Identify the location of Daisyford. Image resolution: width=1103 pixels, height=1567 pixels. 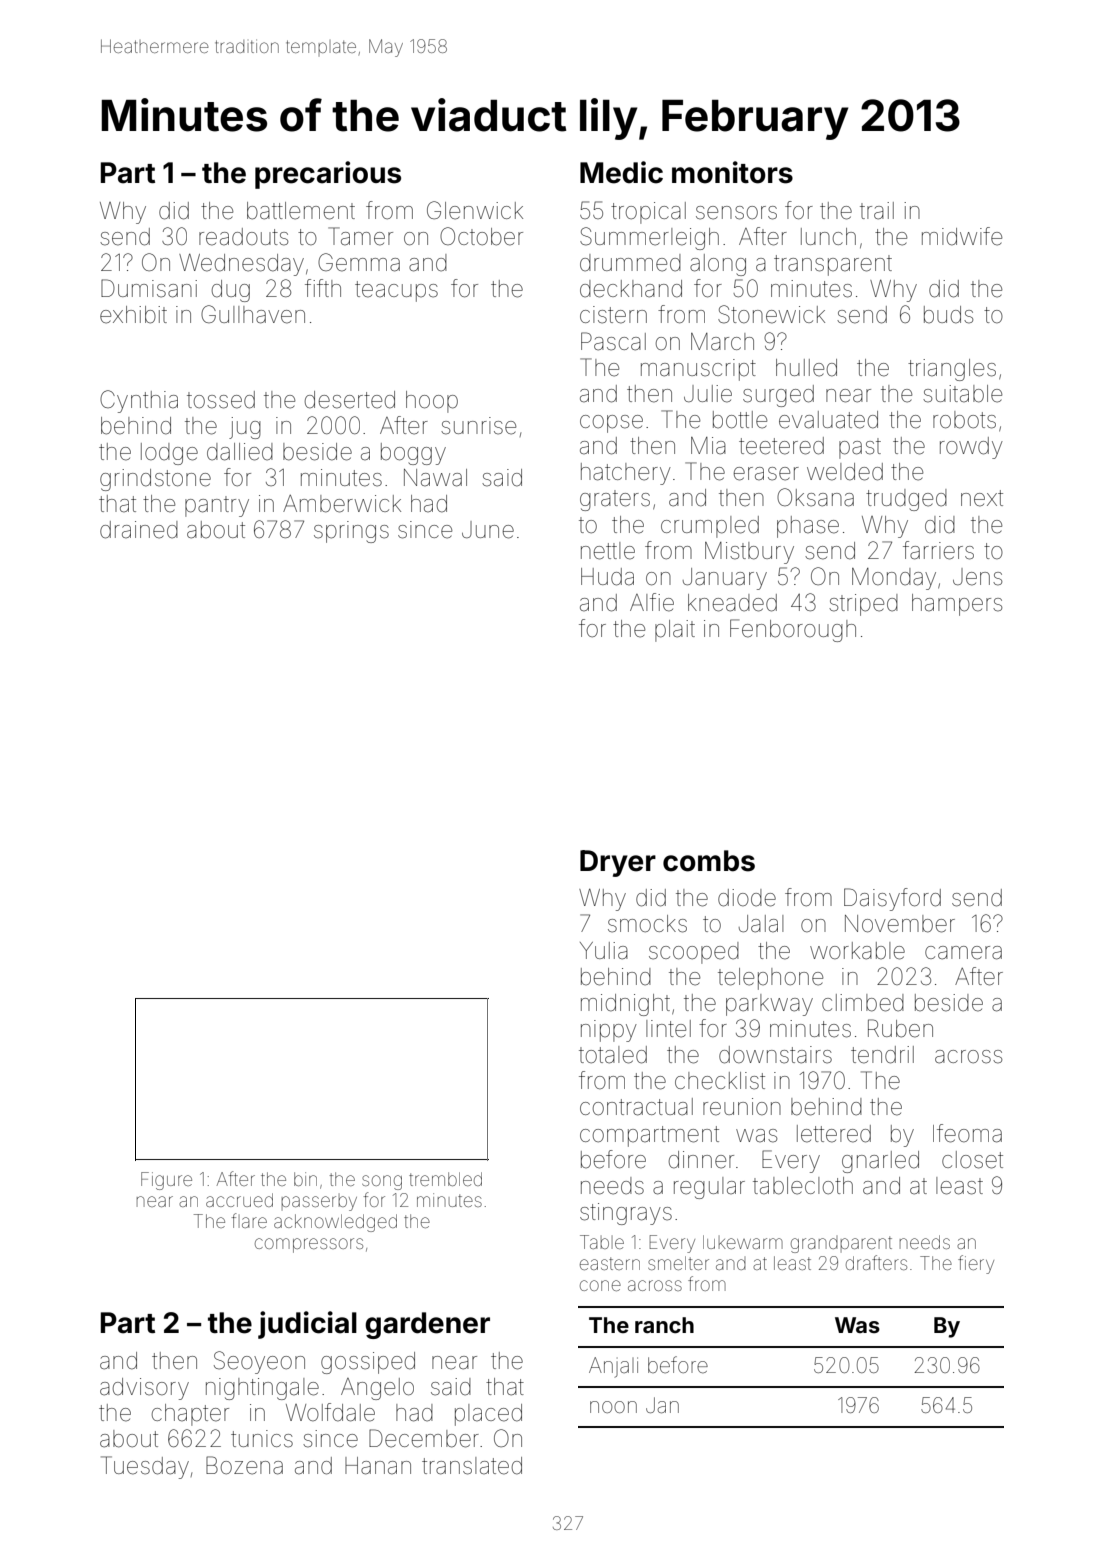
(892, 899).
